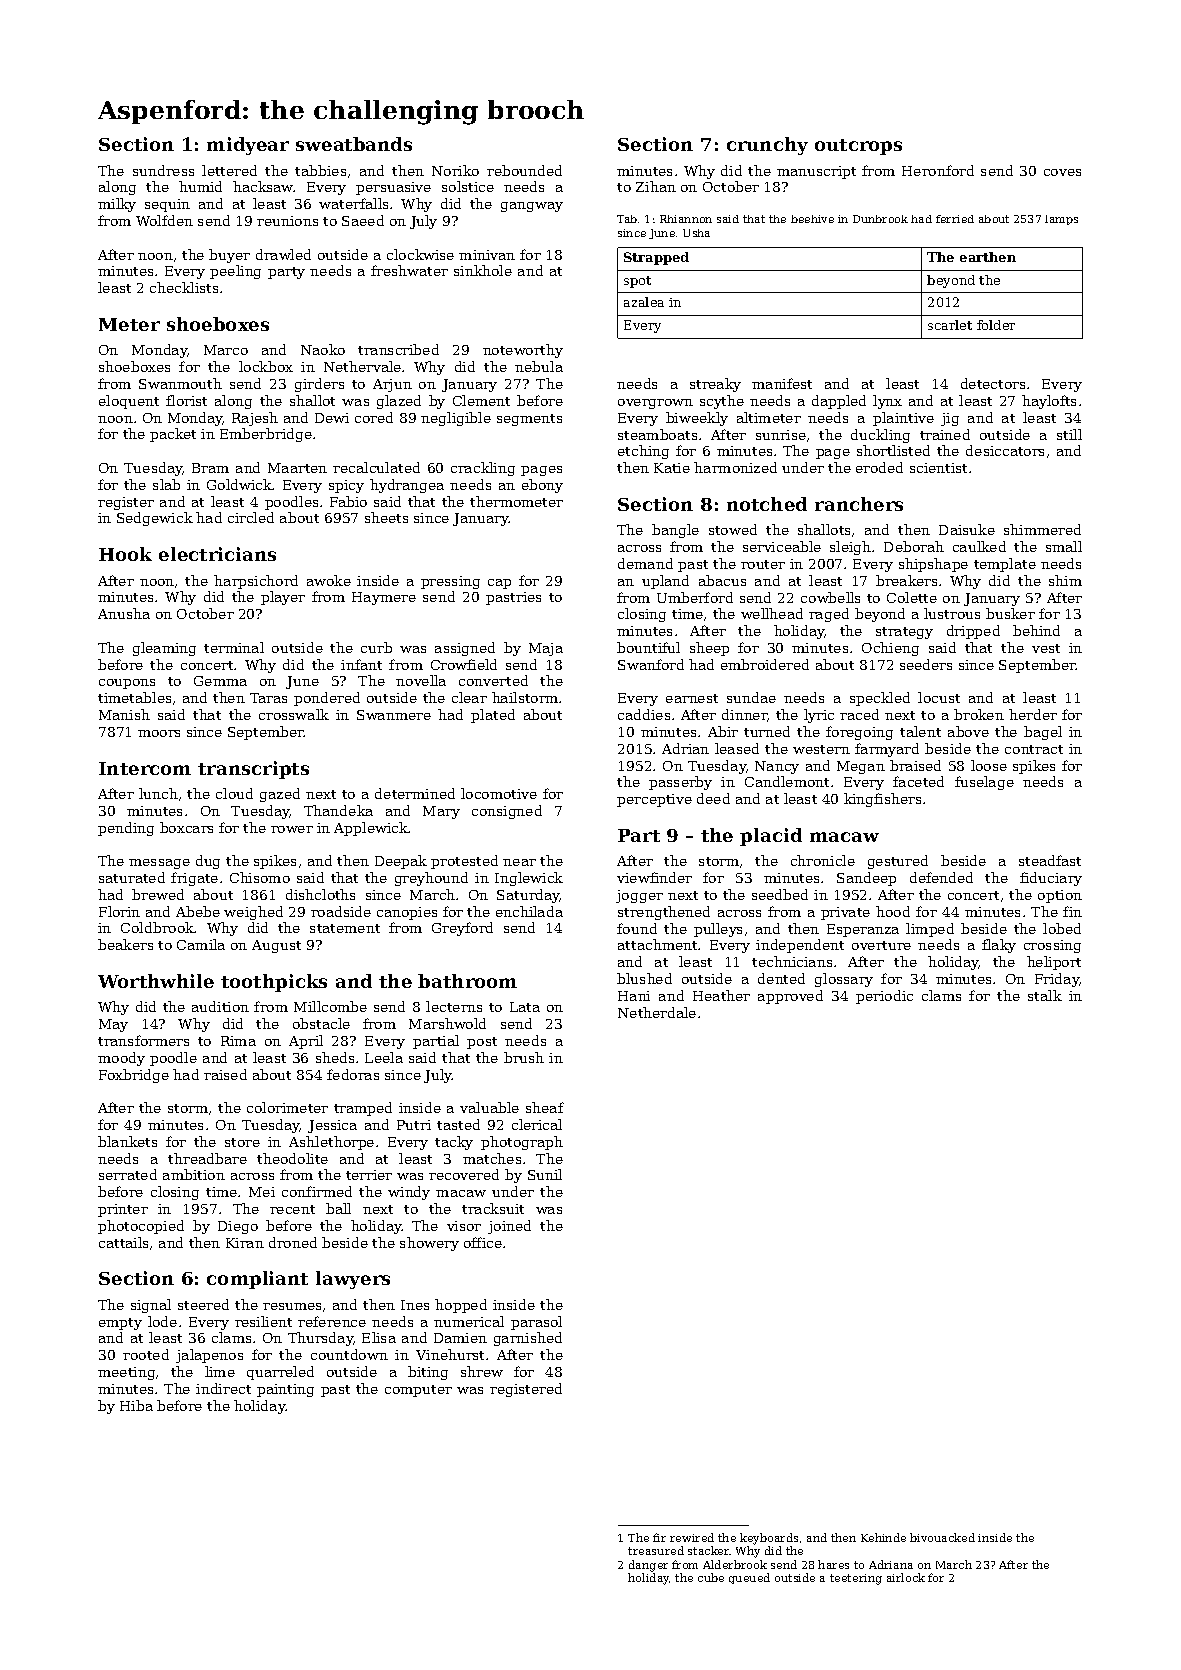  What do you see at coordinates (469, 697) in the document?
I see `clear` at bounding box center [469, 697].
